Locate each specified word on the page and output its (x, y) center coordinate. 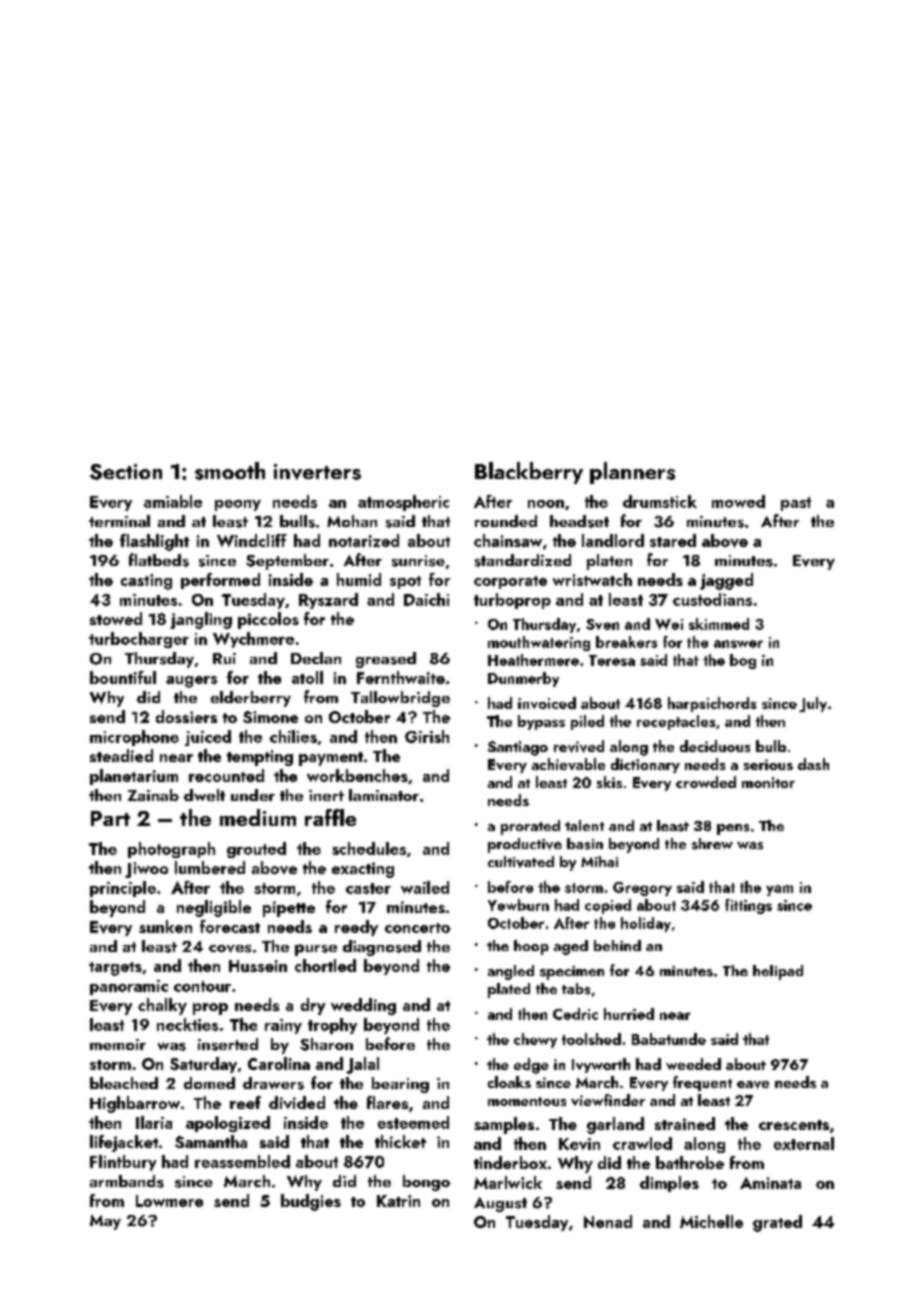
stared (673, 540)
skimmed (719, 624)
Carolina (279, 1063)
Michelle (711, 1221)
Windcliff (252, 540)
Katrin (398, 1201)
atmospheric (403, 503)
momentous (527, 1101)
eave (753, 1085)
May (105, 1222)
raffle (330, 817)
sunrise (418, 561)
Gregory (642, 889)
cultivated (521, 862)
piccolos (268, 620)
